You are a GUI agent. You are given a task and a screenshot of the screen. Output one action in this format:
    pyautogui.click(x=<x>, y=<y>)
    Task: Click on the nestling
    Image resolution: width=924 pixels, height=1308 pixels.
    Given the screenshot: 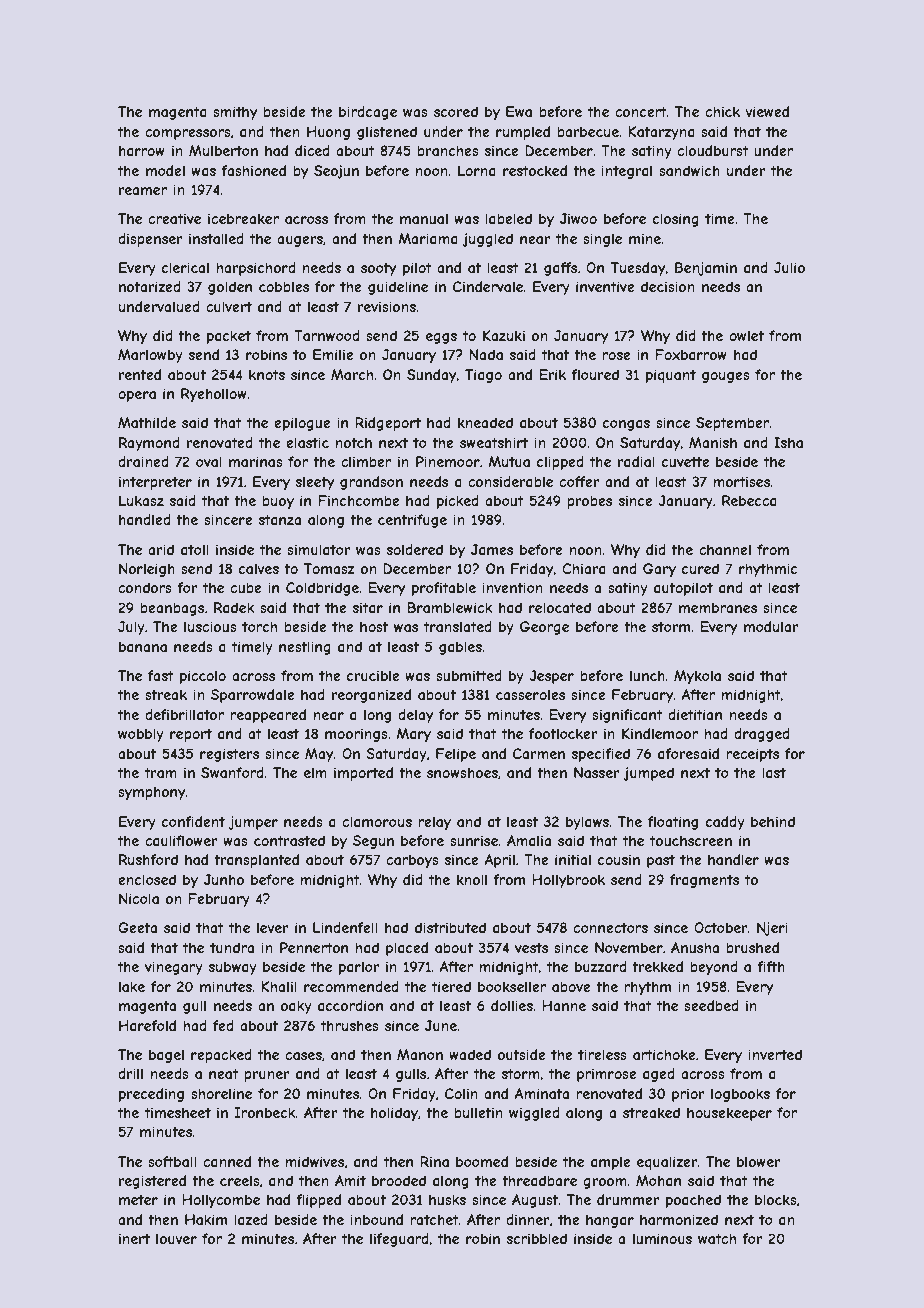 What is the action you would take?
    pyautogui.click(x=305, y=648)
